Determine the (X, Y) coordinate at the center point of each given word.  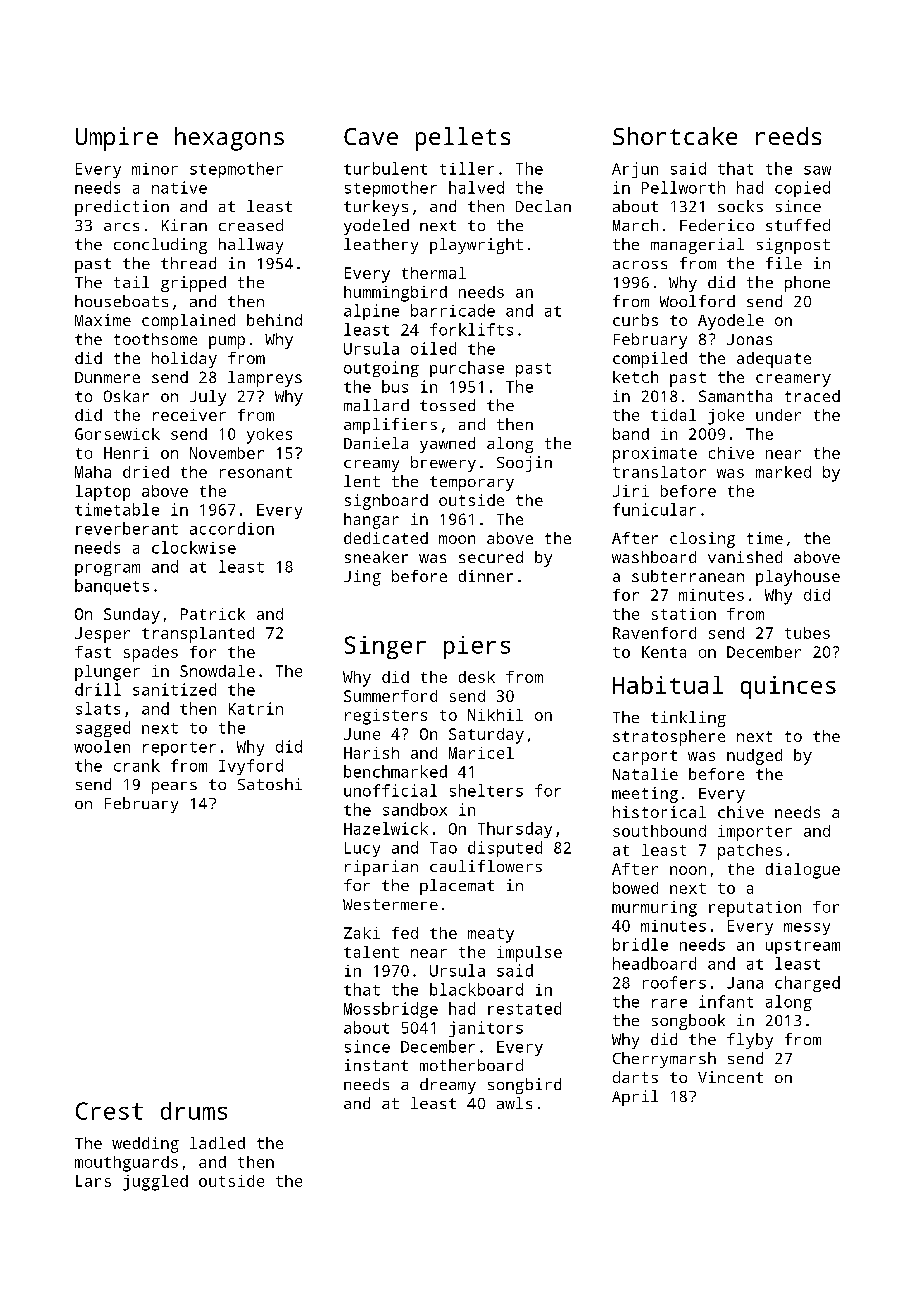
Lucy (362, 849)
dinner (486, 576)
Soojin (524, 464)
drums (194, 1111)
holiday (184, 360)
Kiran (184, 225)
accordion (232, 528)
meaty (491, 935)
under (778, 415)
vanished (745, 557)
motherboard (471, 1065)
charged (807, 984)
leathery (381, 246)
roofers (674, 982)
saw (817, 170)
